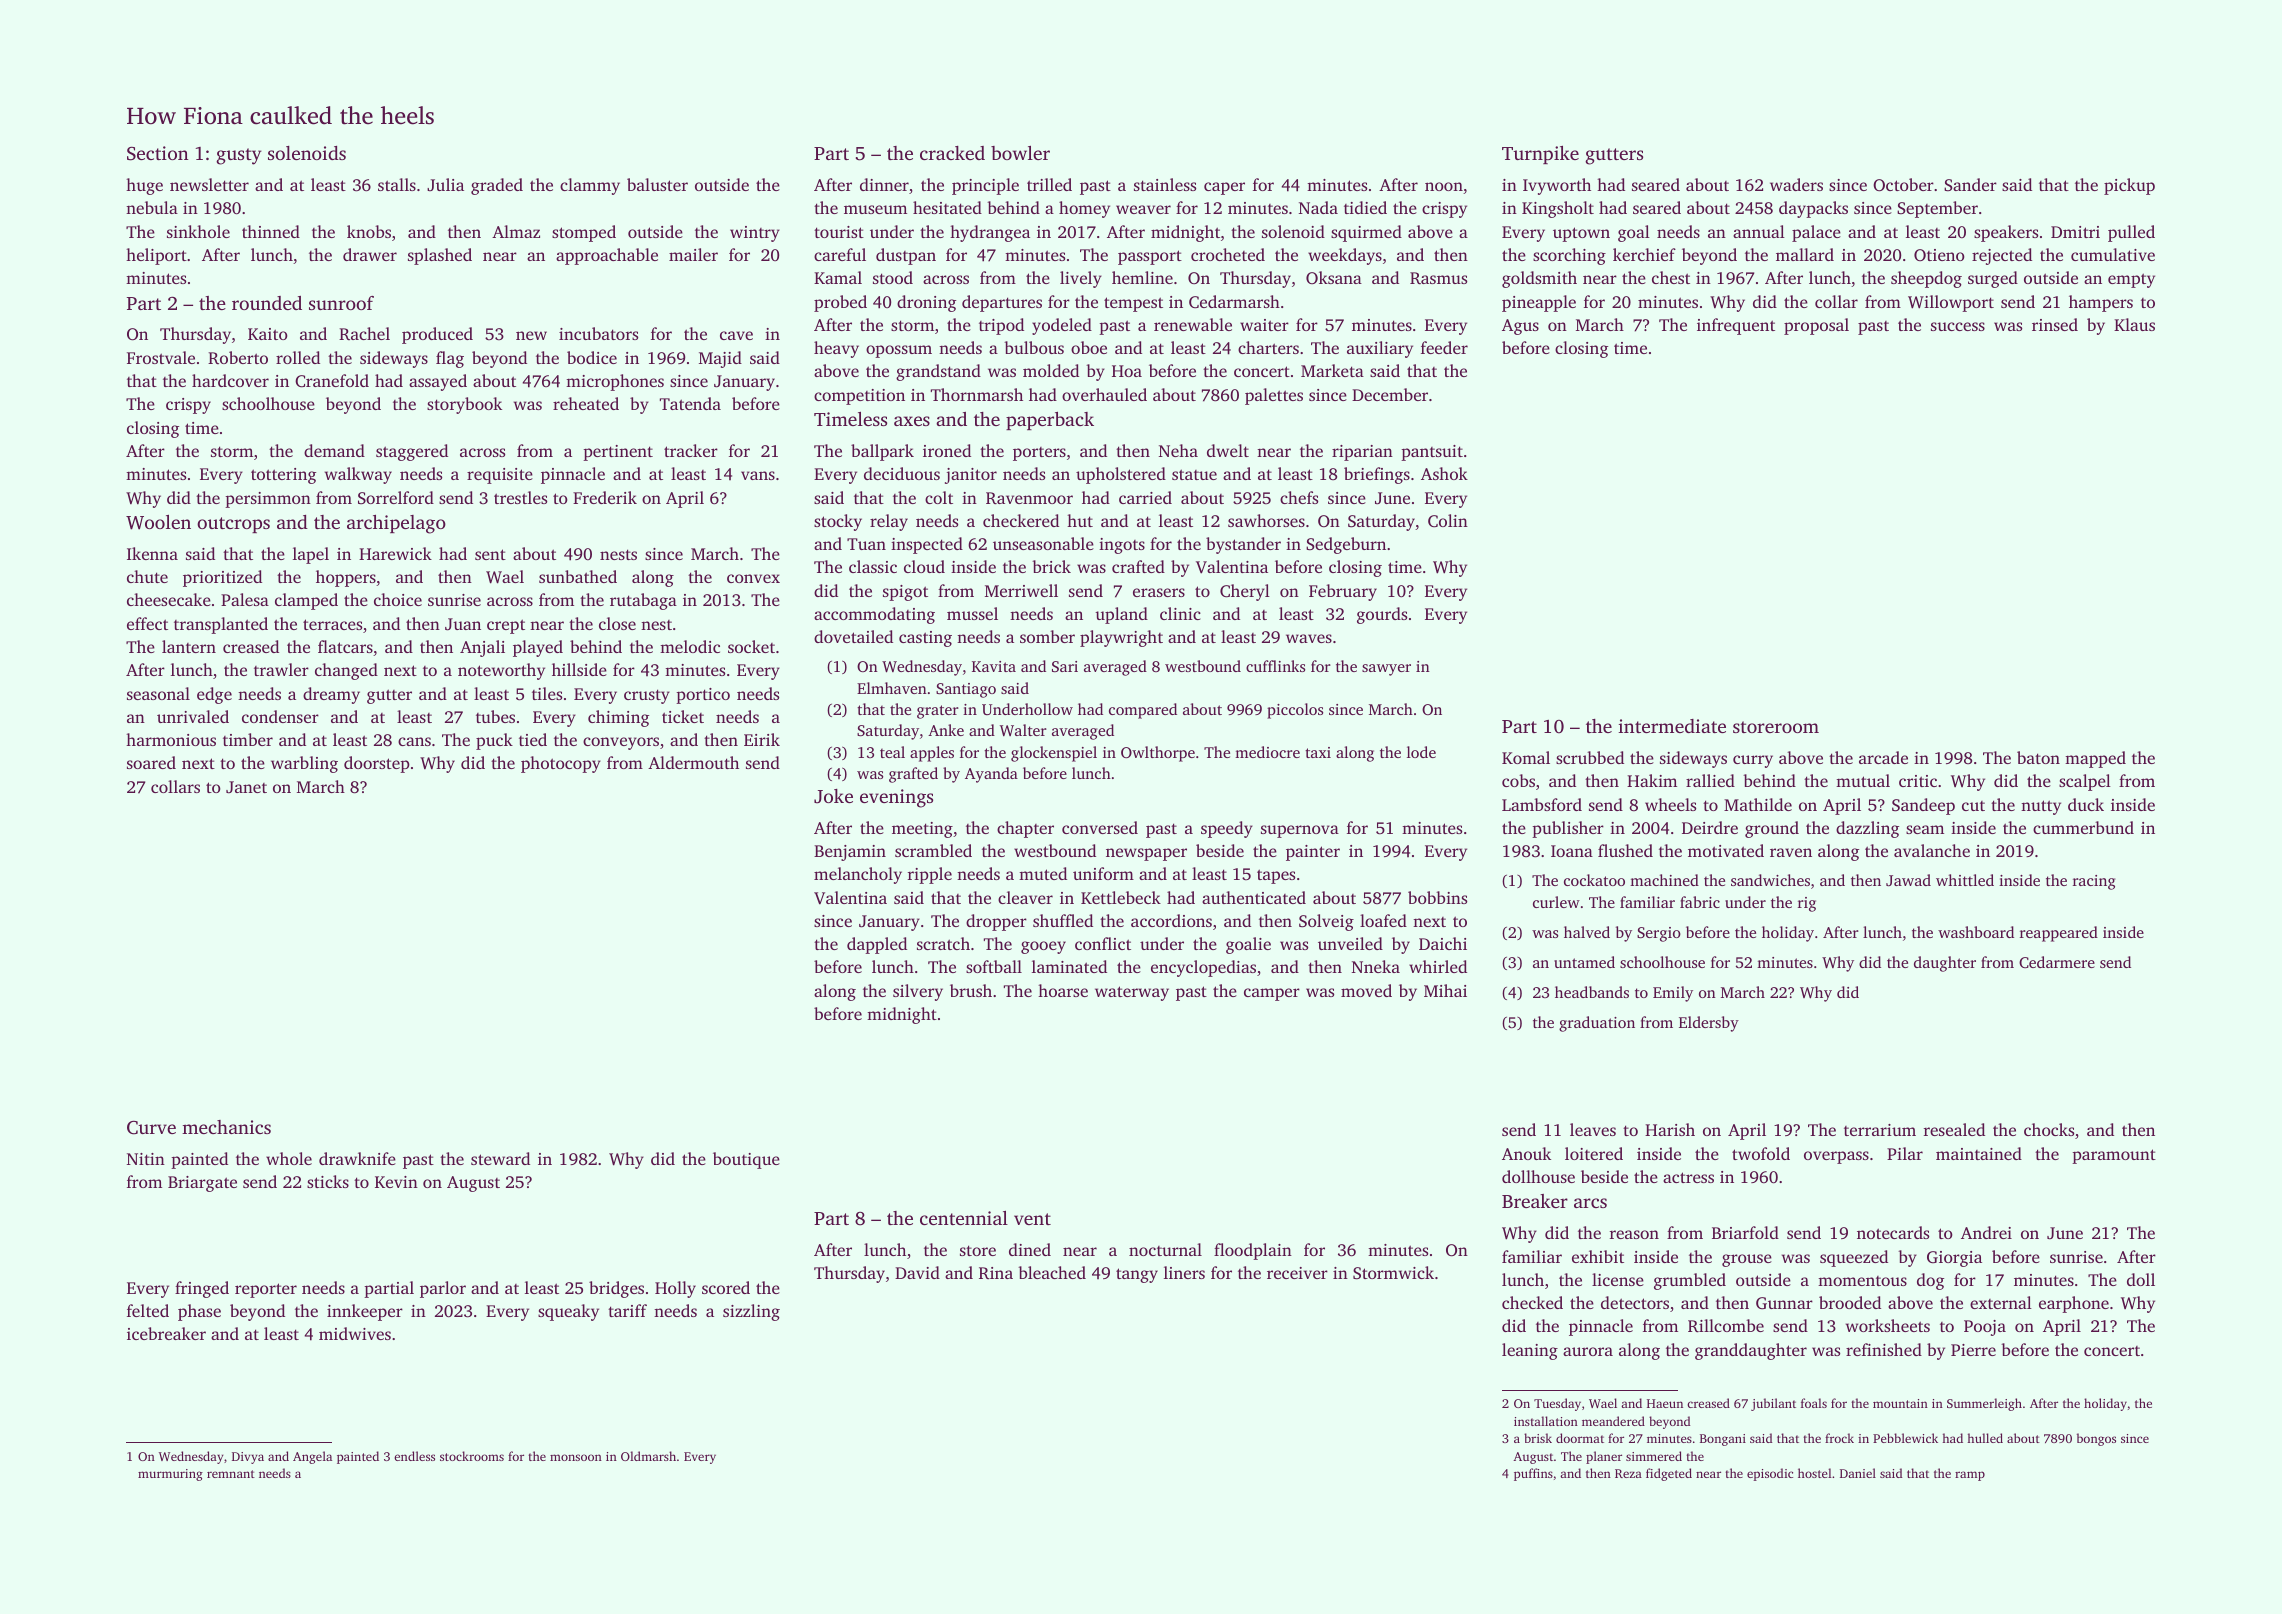 Image resolution: width=2282 pixels, height=1614 pixels. Describe the element at coordinates (1970, 1476) in the screenshot. I see `ramp` at that location.
